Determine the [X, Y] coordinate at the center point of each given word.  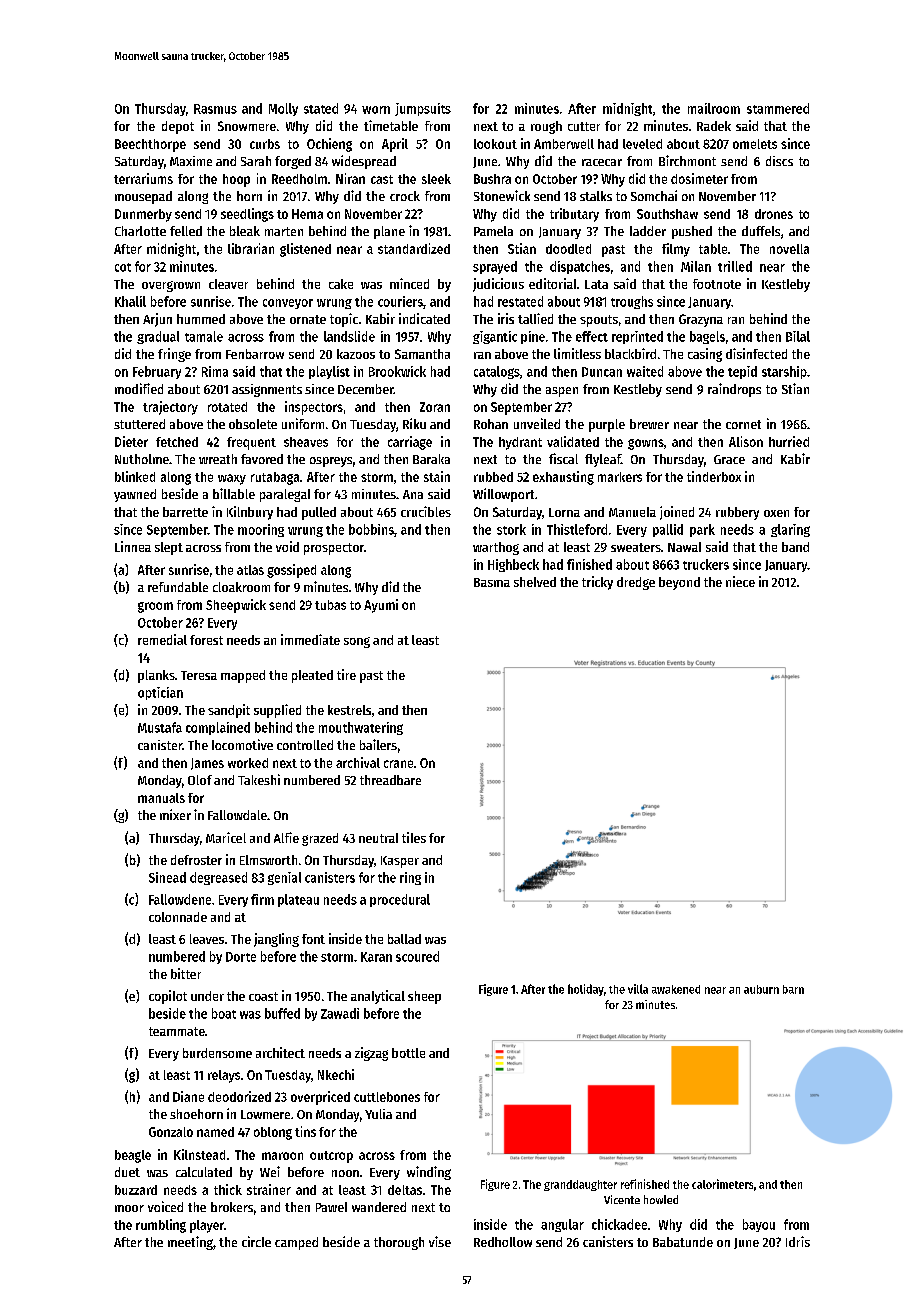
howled [661, 1199]
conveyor [288, 304]
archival [358, 762]
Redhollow [503, 1242]
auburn [761, 989]
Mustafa [160, 727]
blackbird [630, 353]
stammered [778, 108]
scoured [417, 956]
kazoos [356, 354]
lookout [495, 144]
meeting [190, 1243]
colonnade [178, 917]
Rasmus [215, 109]
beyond [679, 583]
